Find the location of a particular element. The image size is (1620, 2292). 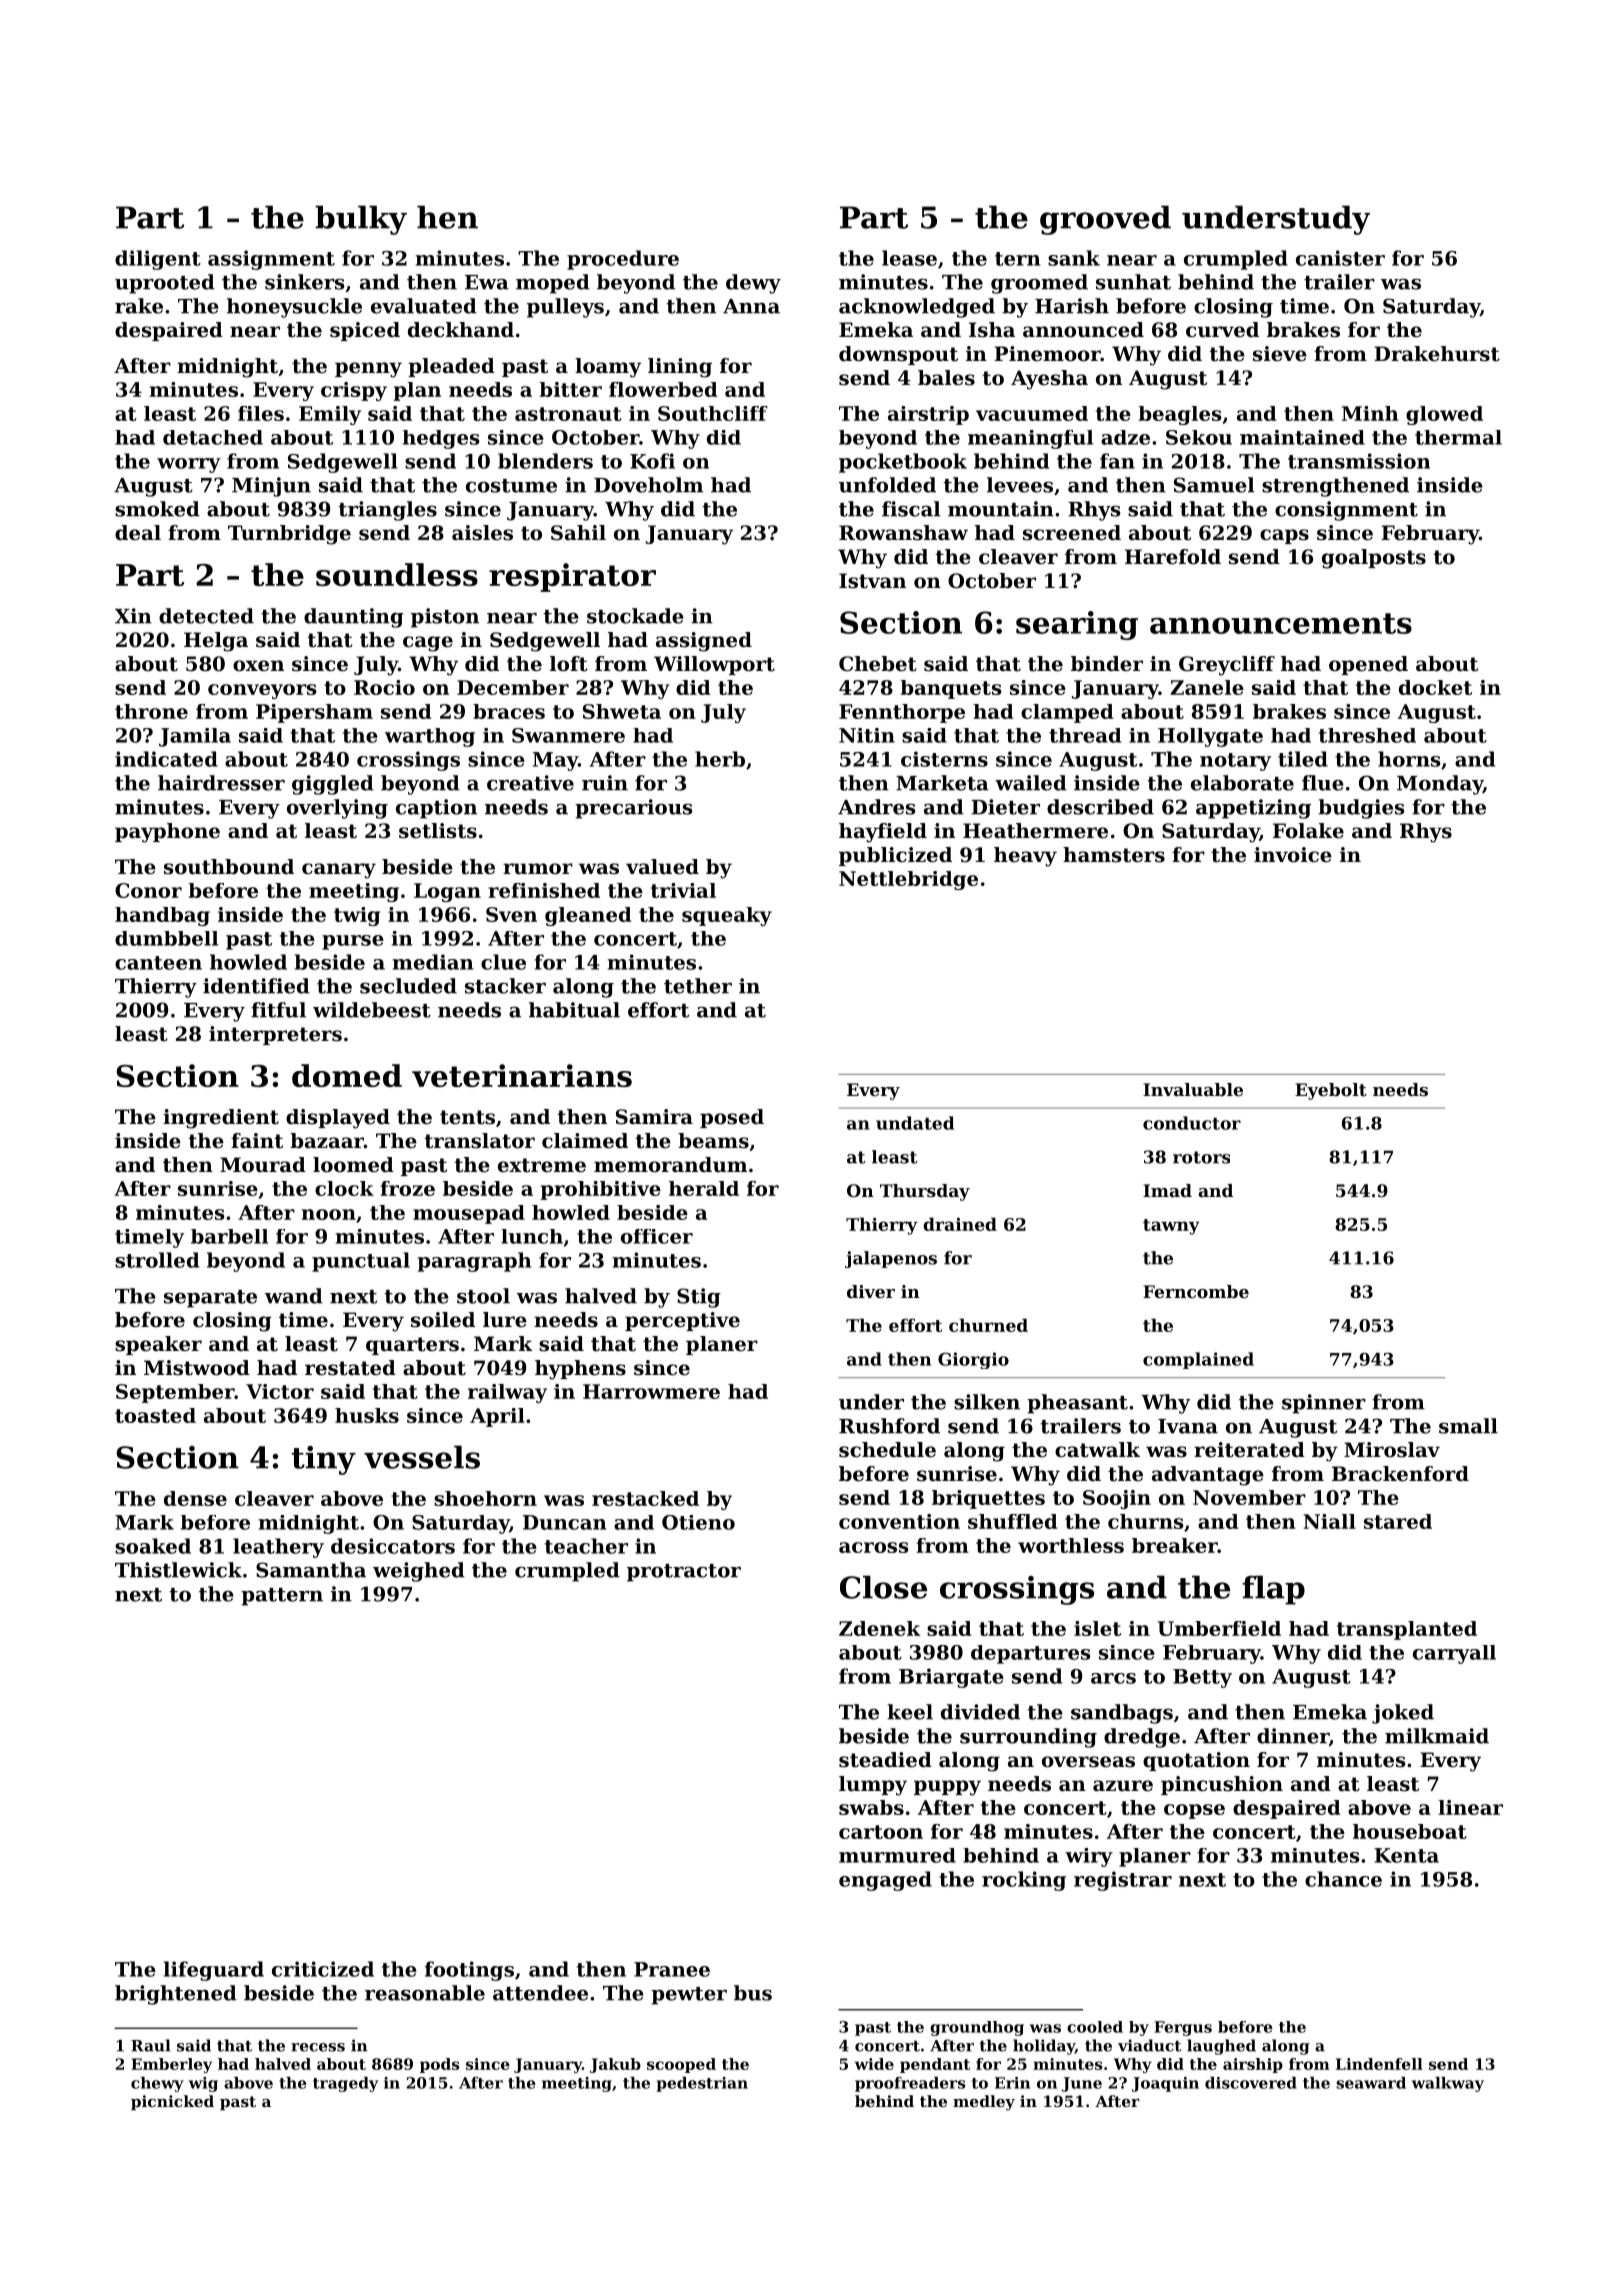

undated is located at coordinates (915, 1123).
